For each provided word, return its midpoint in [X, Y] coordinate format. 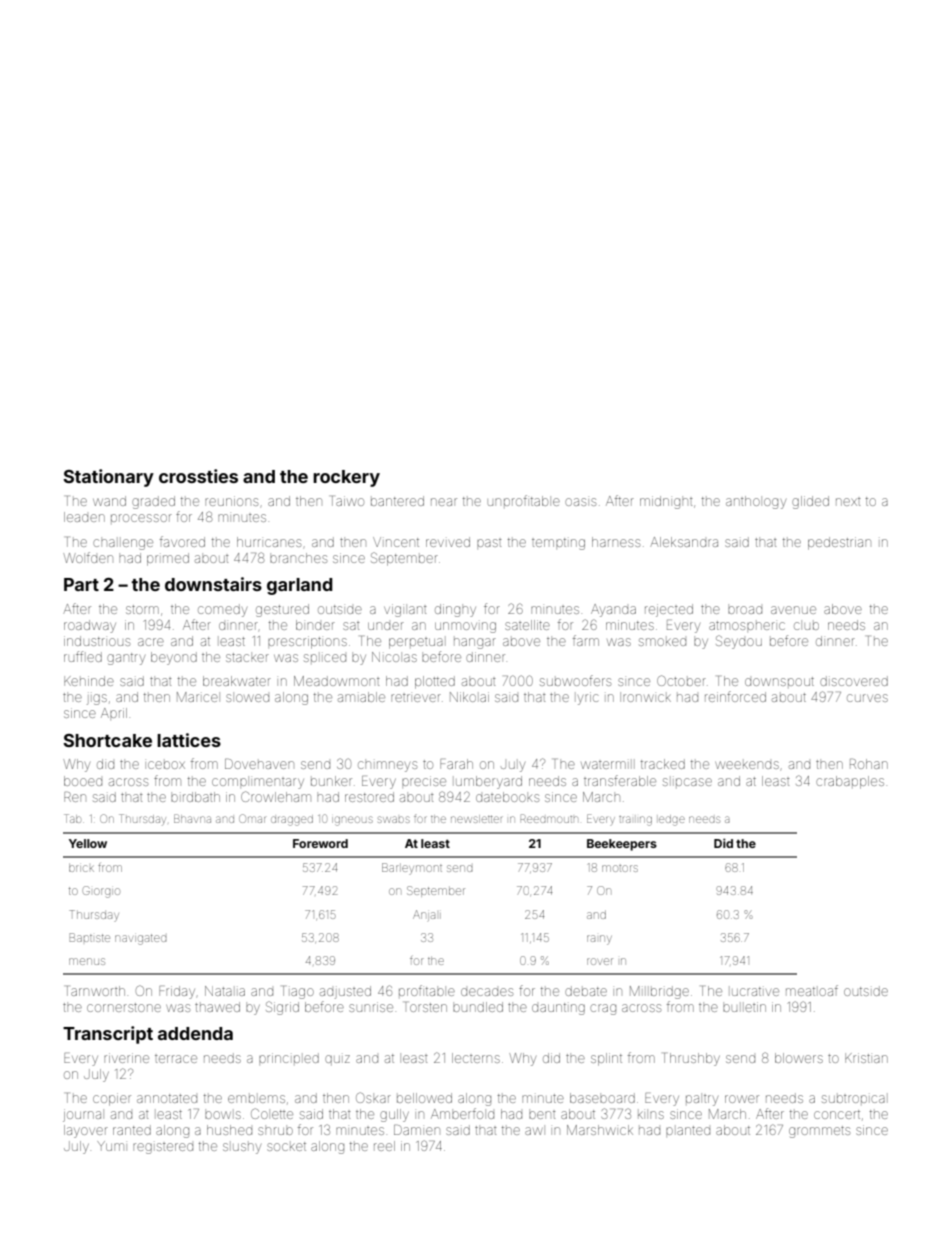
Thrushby [692, 1059]
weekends [747, 765]
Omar [252, 818]
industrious [97, 641]
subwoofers [575, 680]
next [848, 502]
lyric [588, 698]
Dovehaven [259, 764]
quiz [337, 1060]
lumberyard [489, 782]
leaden [84, 517]
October [681, 680]
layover [86, 1131]
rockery [346, 478]
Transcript [108, 1035]
